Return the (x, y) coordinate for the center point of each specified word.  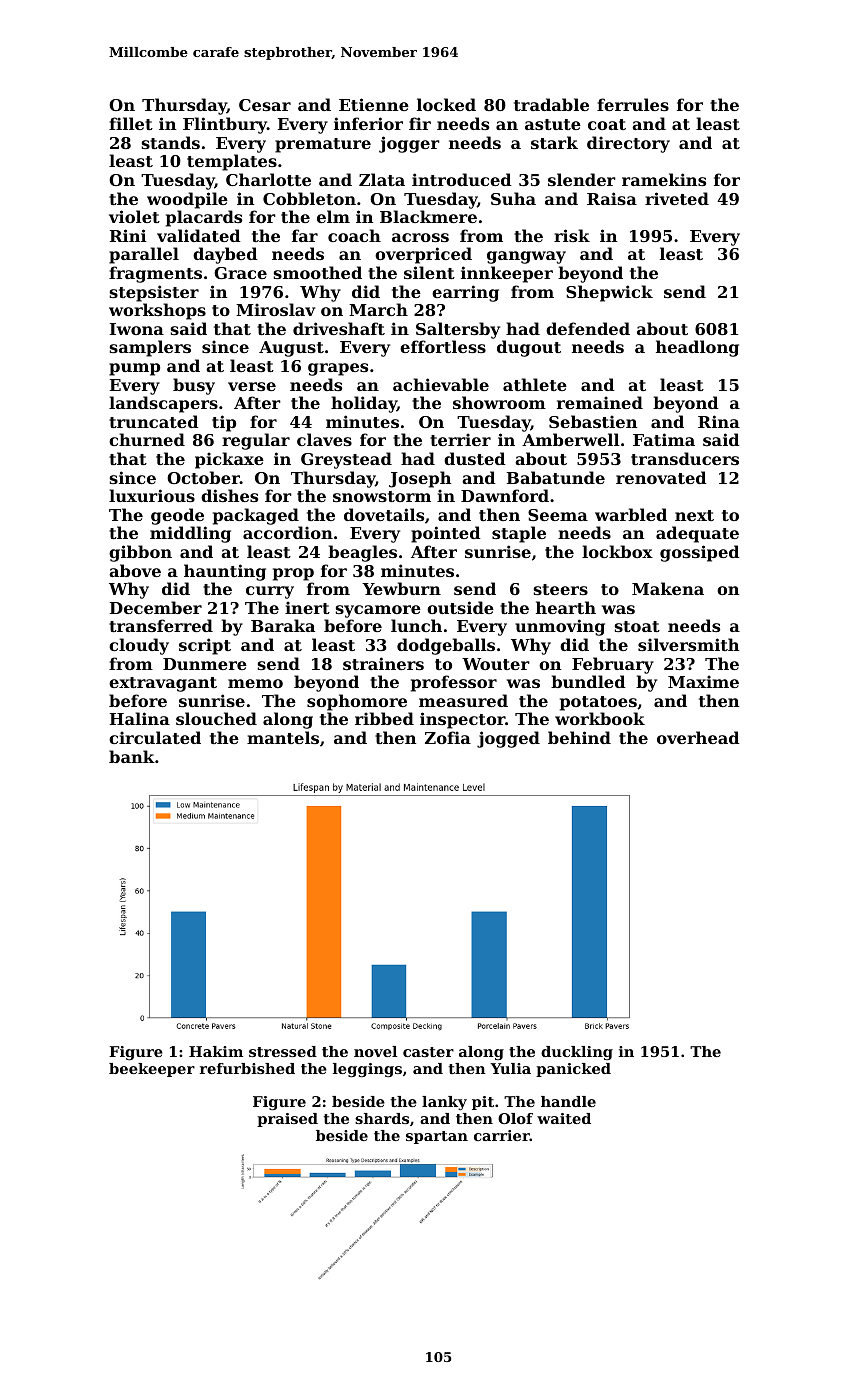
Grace (240, 273)
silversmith (688, 644)
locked (446, 104)
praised (287, 1120)
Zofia (448, 737)
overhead (698, 737)
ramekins (664, 179)
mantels (283, 737)
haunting (225, 572)
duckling (577, 1053)
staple (519, 534)
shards (382, 1118)
